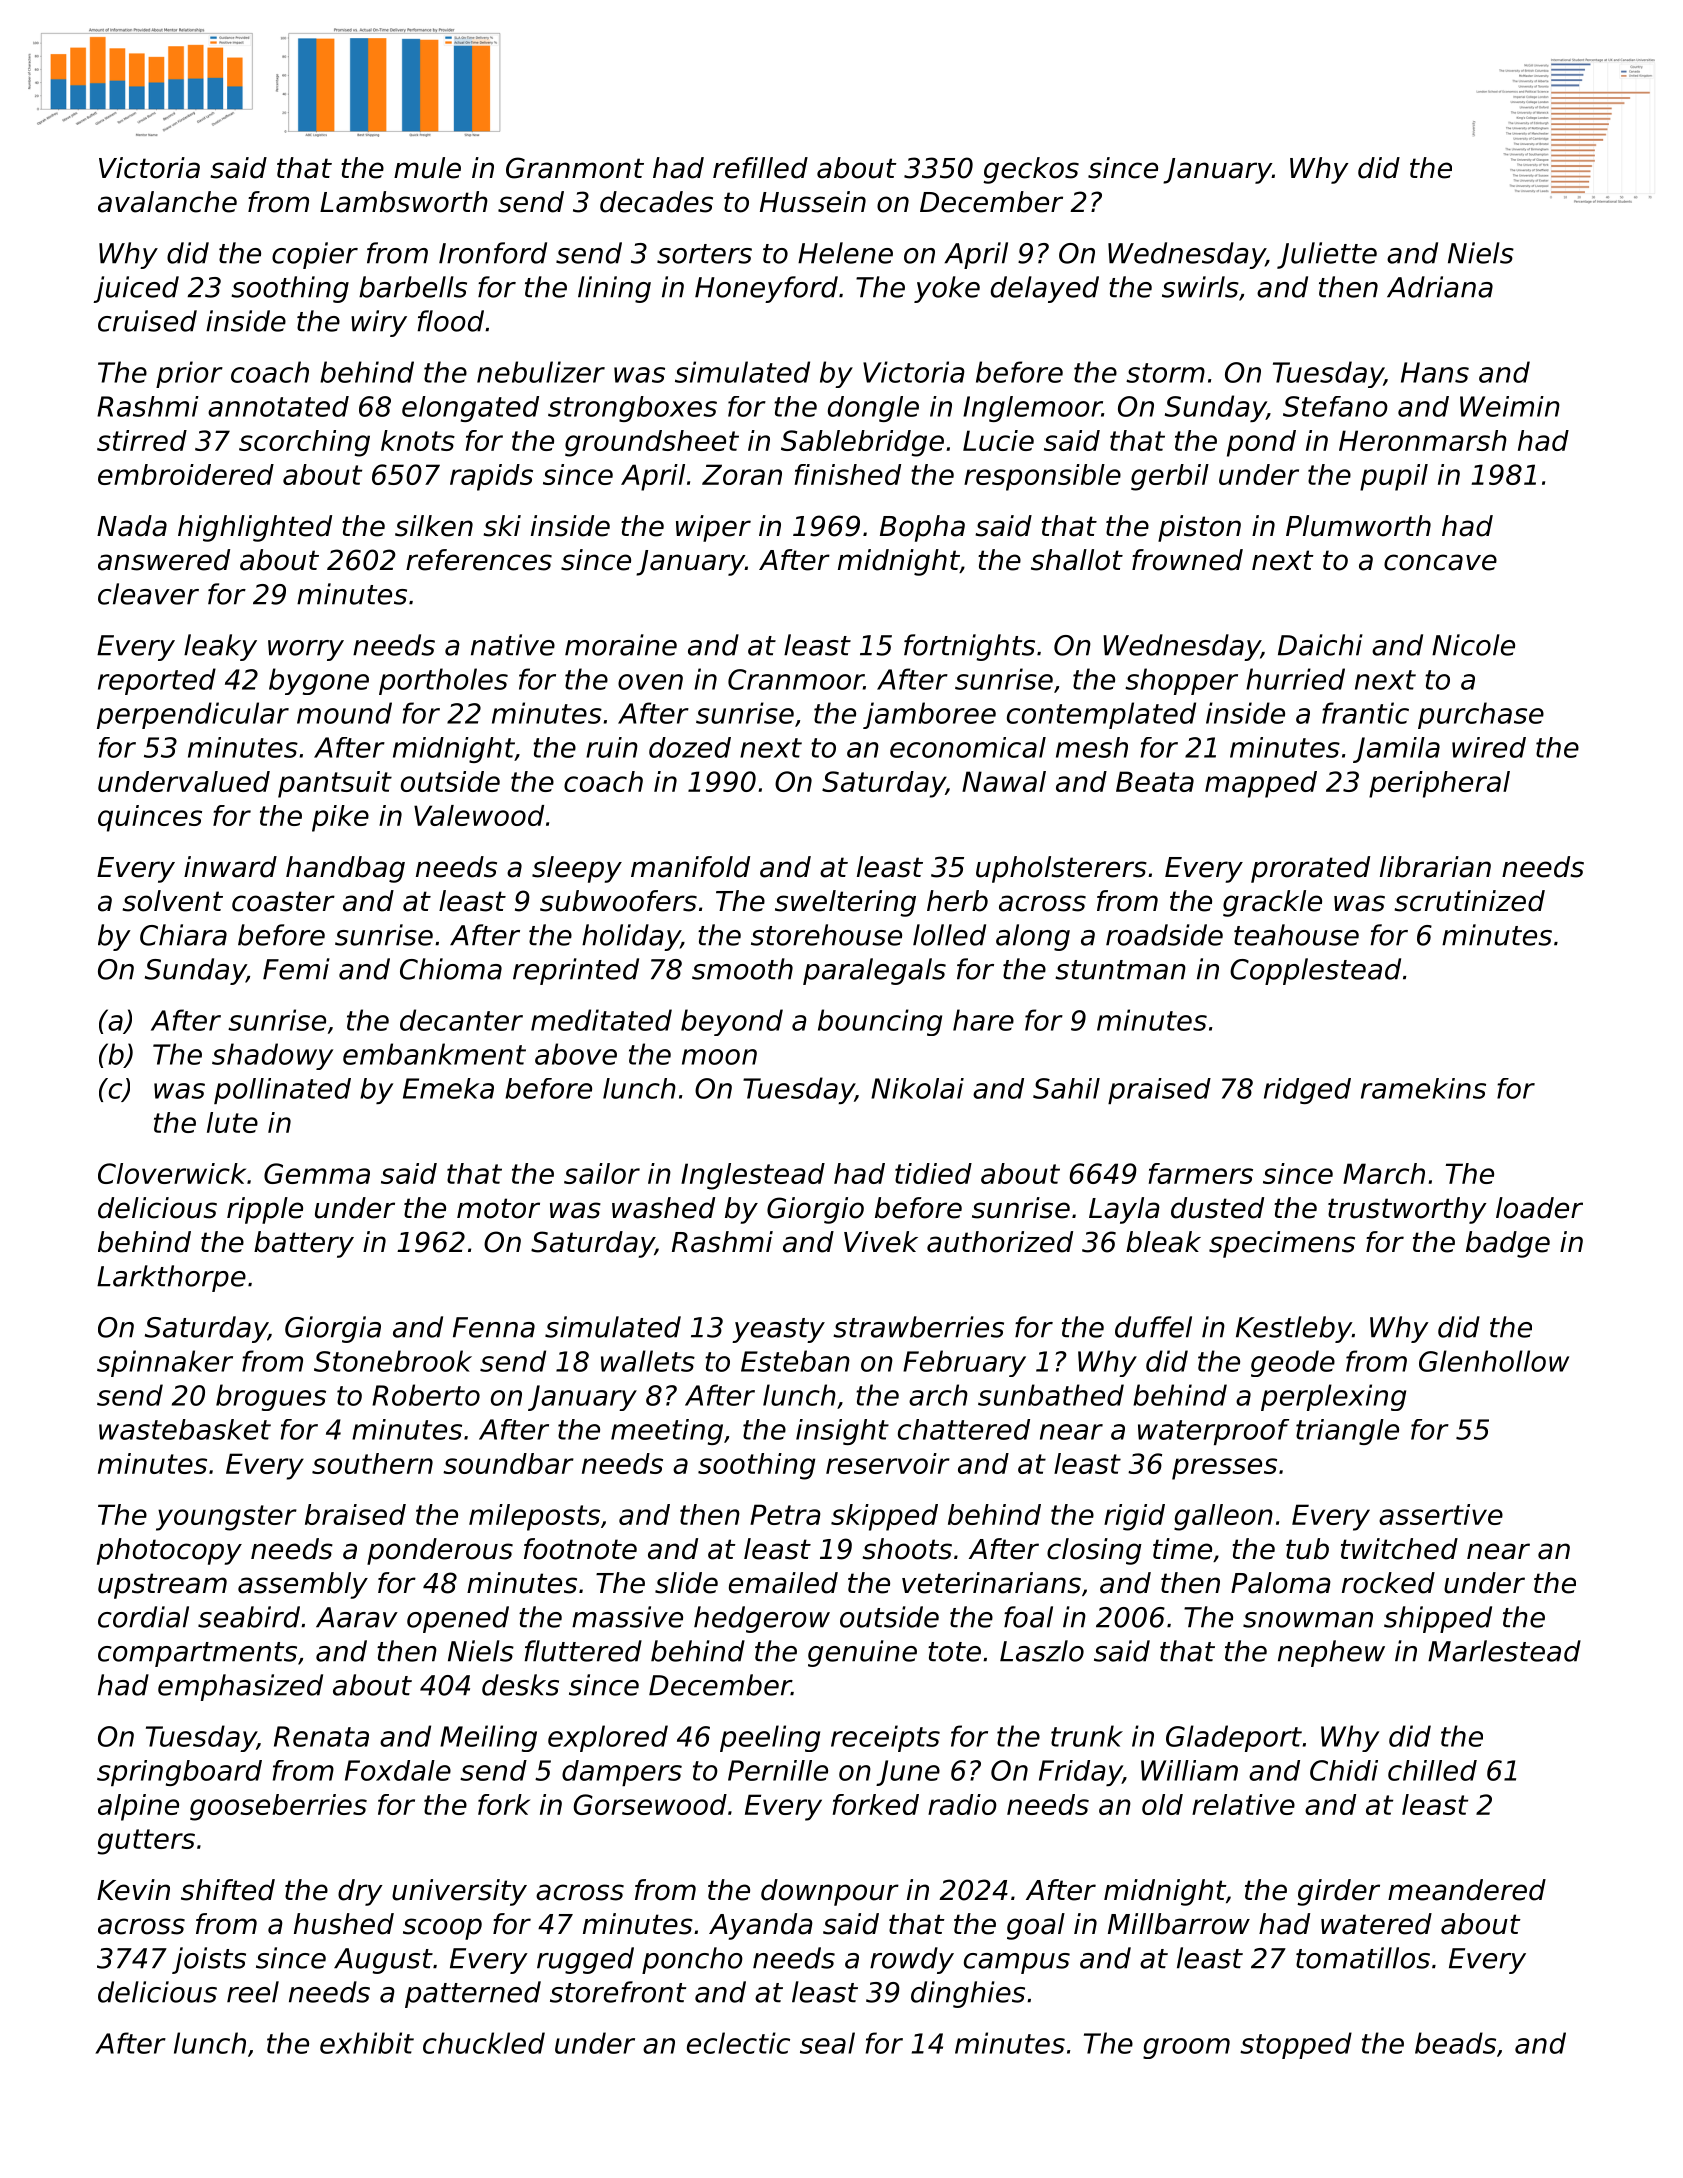 The height and width of the image is (2178, 1683). Describe the element at coordinates (443, 681) in the image. I see `portholes` at that location.
